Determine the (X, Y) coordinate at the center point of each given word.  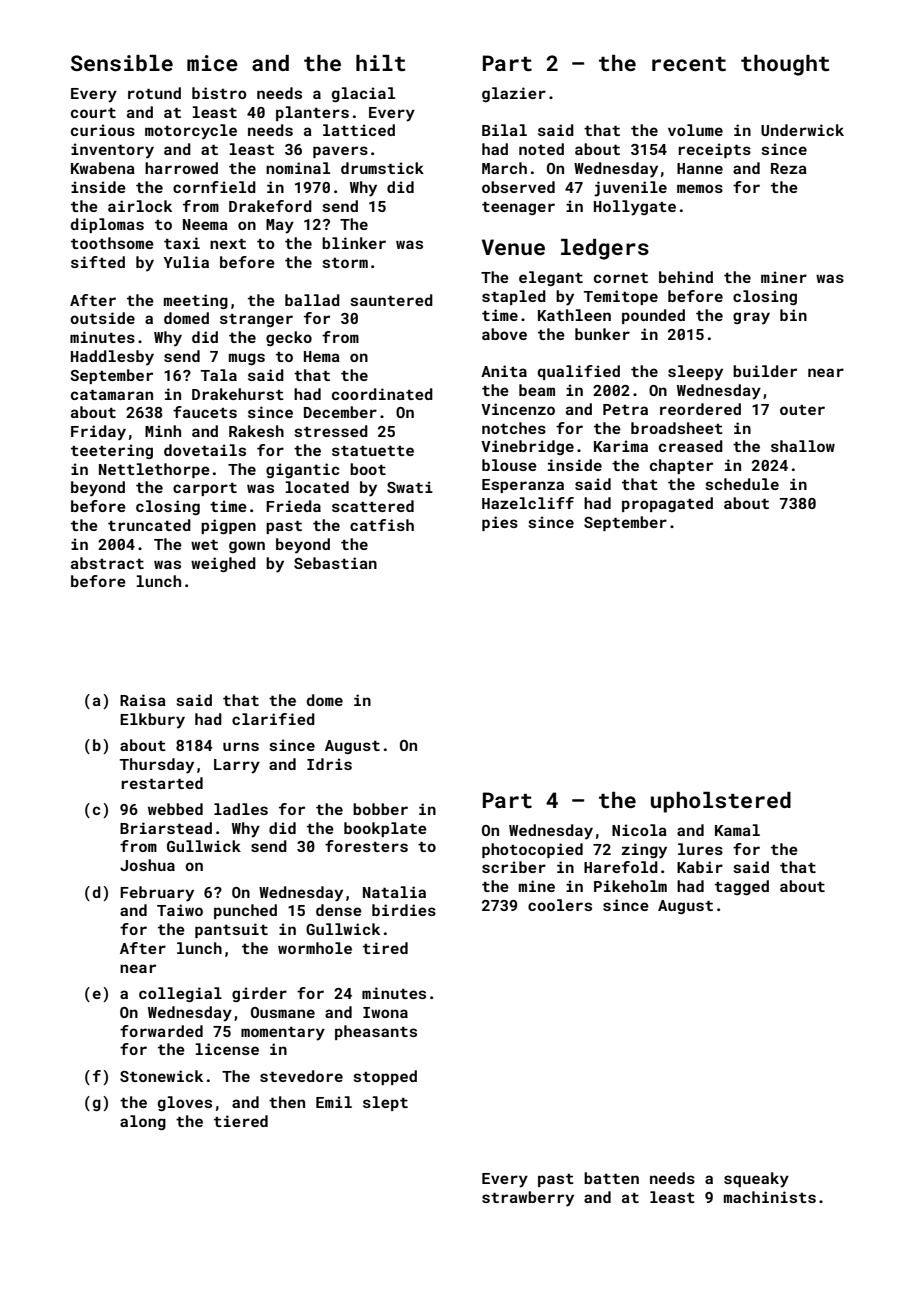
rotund (154, 93)
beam (537, 390)
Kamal (737, 830)
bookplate (385, 829)
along (143, 1122)
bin (793, 315)
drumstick (382, 168)
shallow (803, 446)
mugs (247, 359)
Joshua (147, 865)
